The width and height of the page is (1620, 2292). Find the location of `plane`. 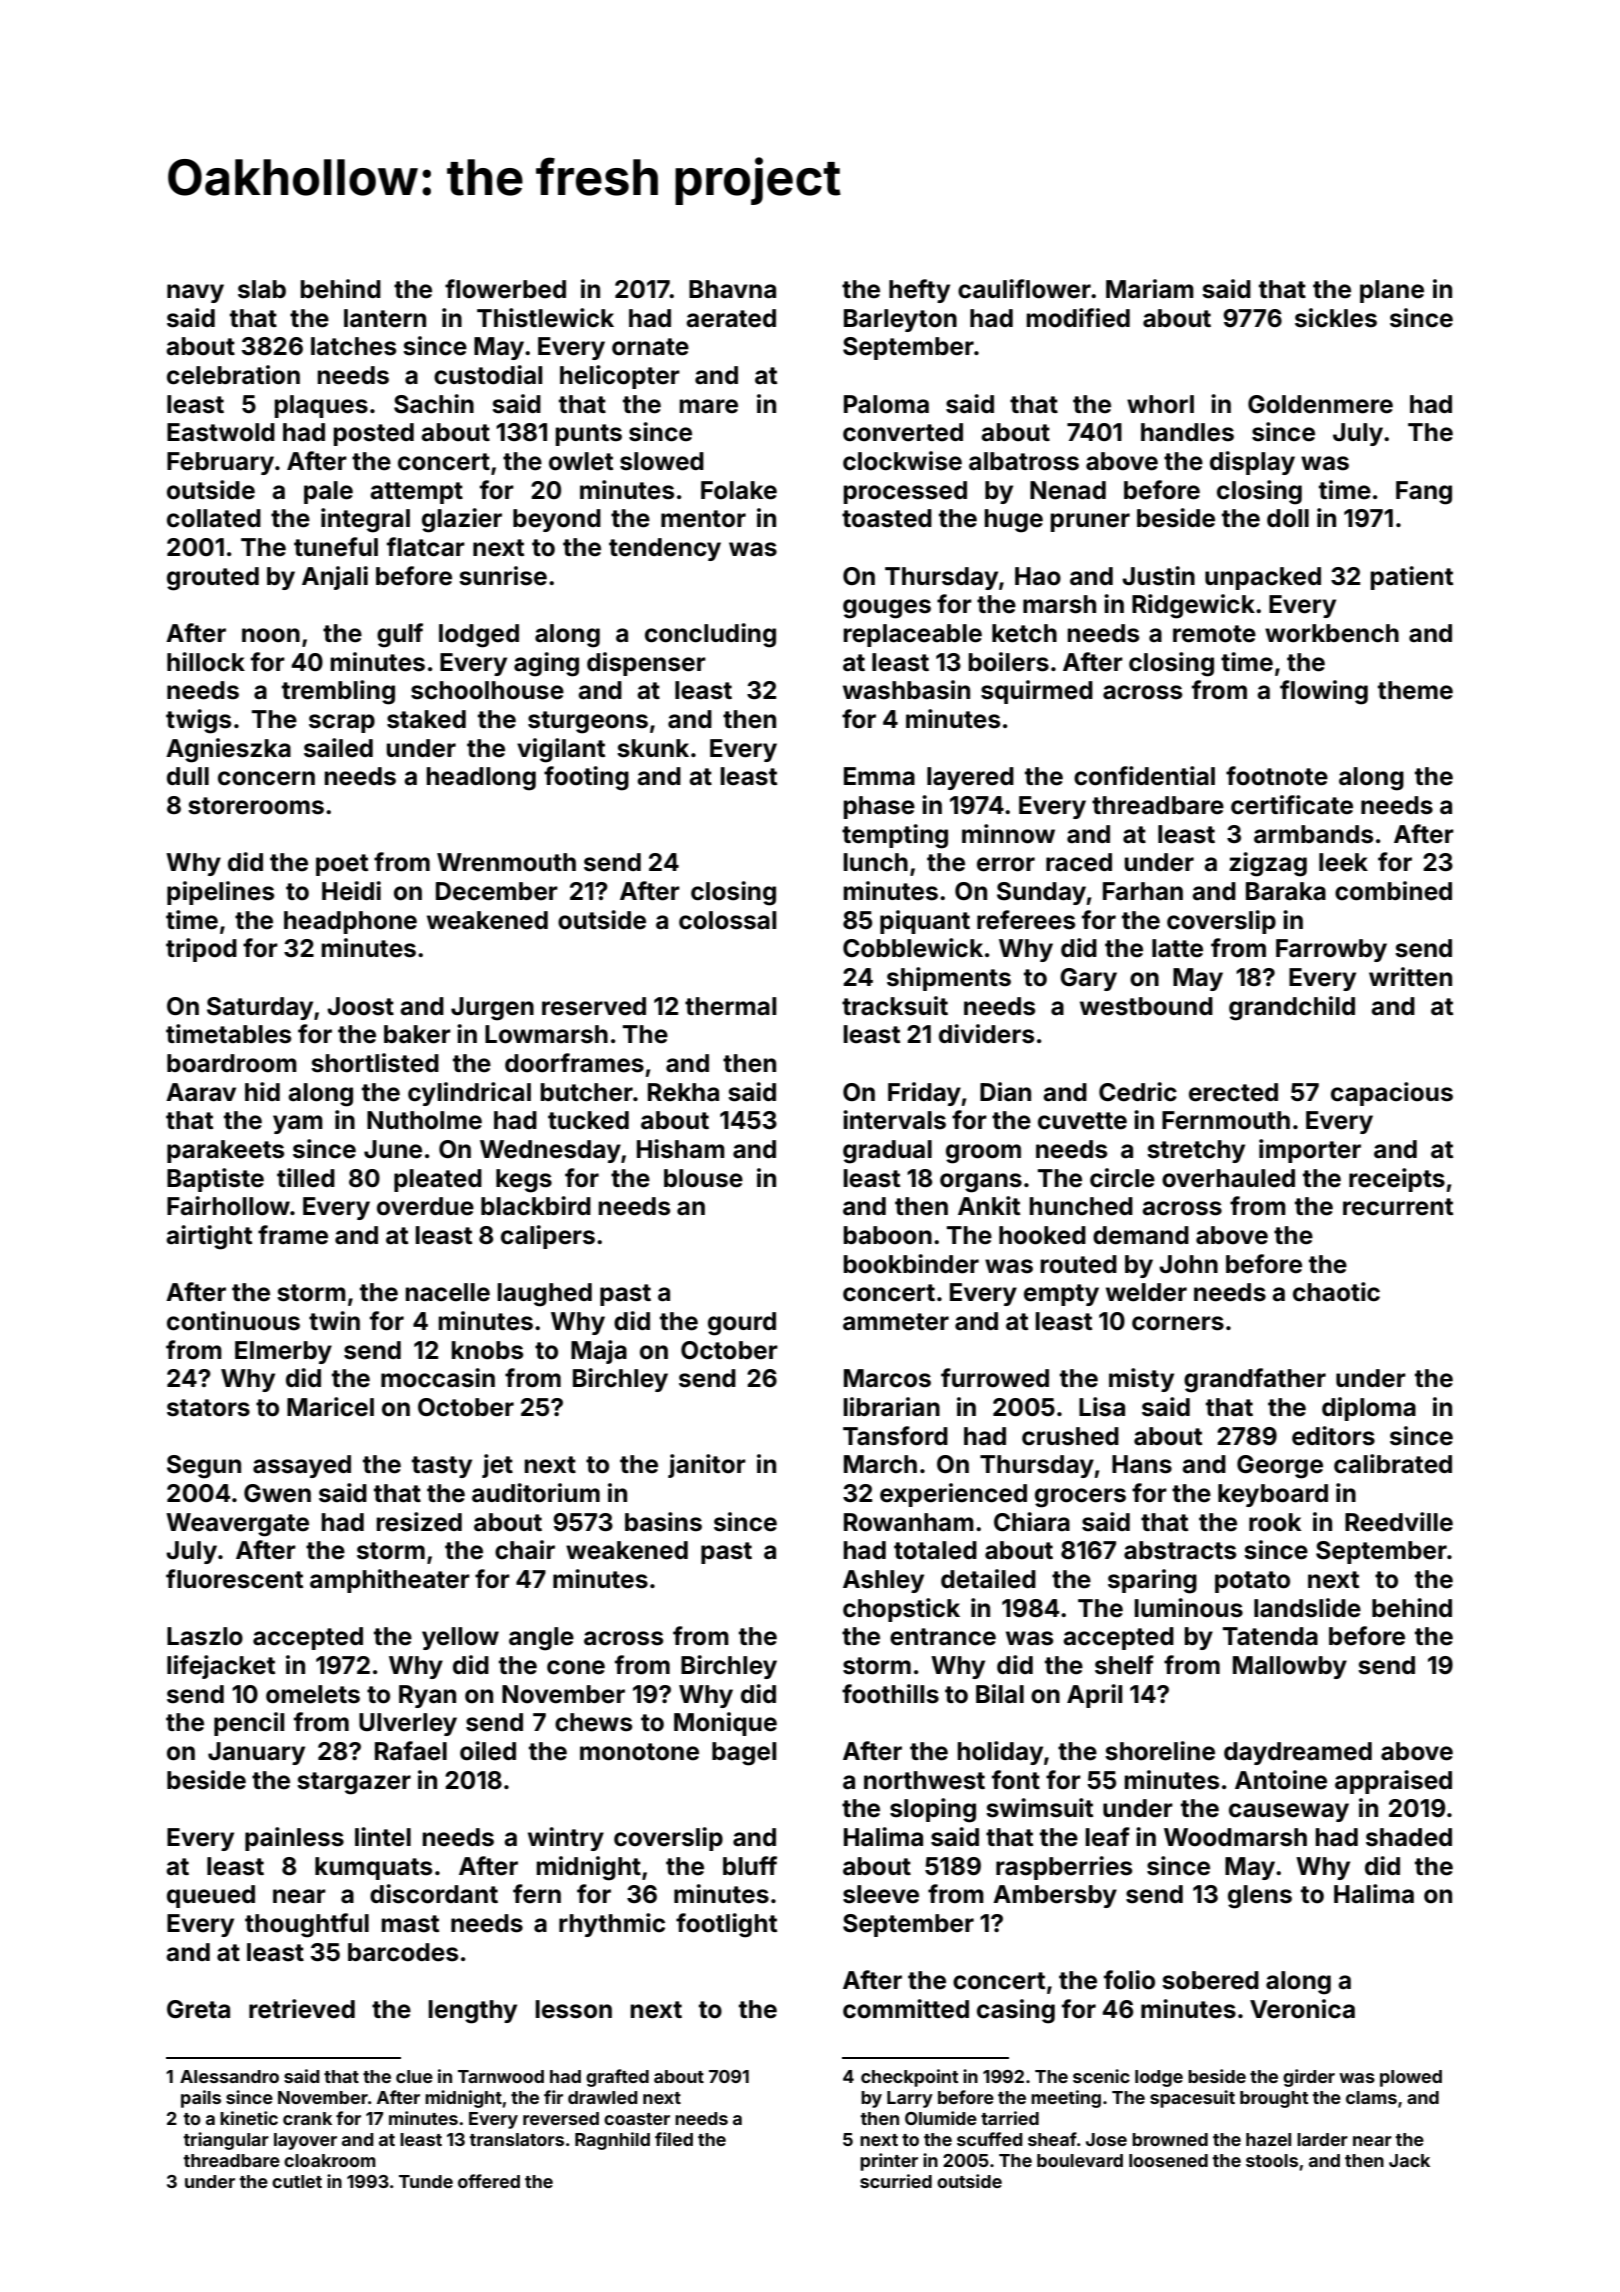

plane is located at coordinates (1392, 291).
